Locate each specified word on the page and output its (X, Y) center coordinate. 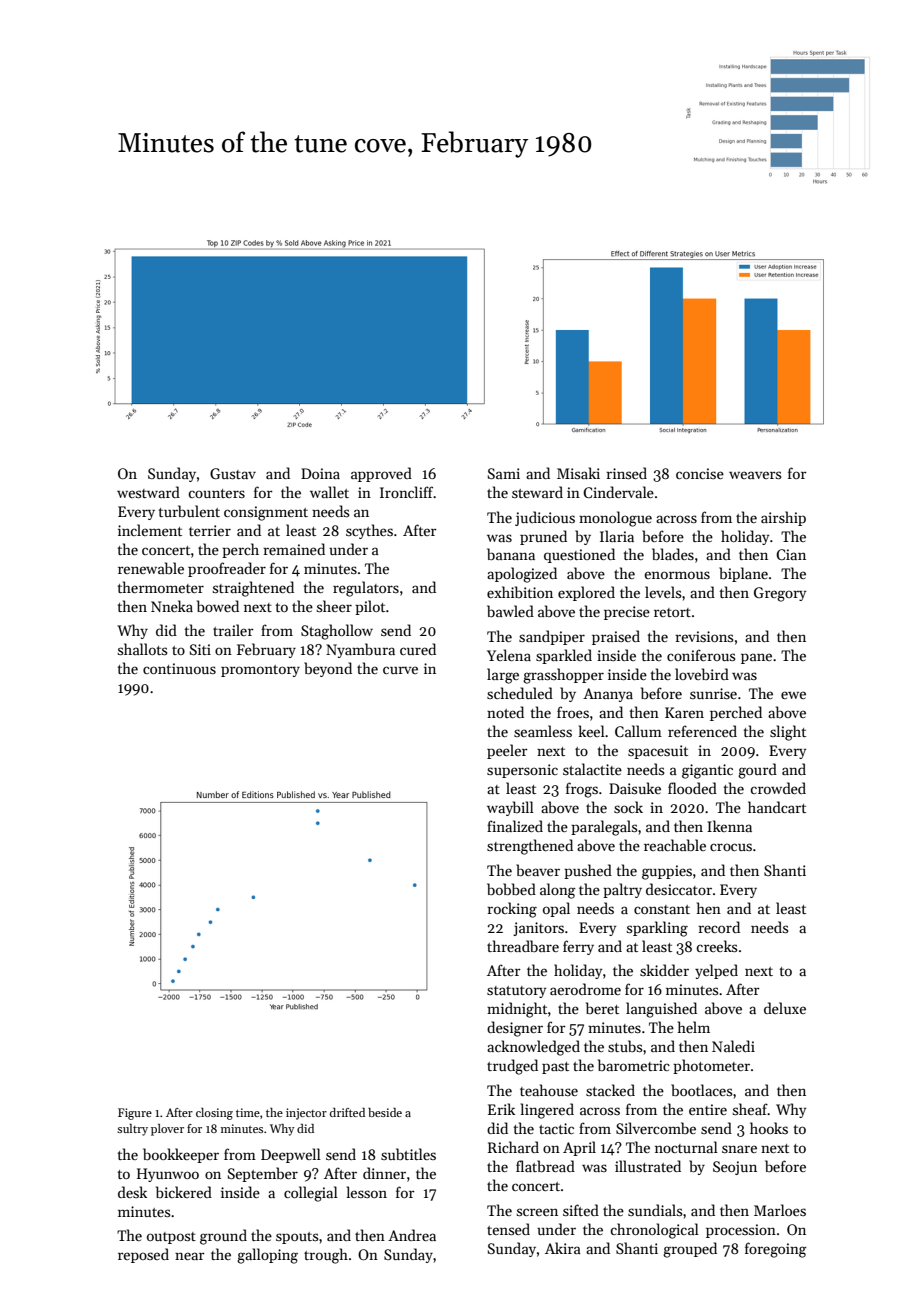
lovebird (702, 674)
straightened (253, 589)
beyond (328, 669)
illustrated (648, 1166)
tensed (508, 1229)
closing (214, 1114)
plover (167, 1130)
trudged (512, 1067)
